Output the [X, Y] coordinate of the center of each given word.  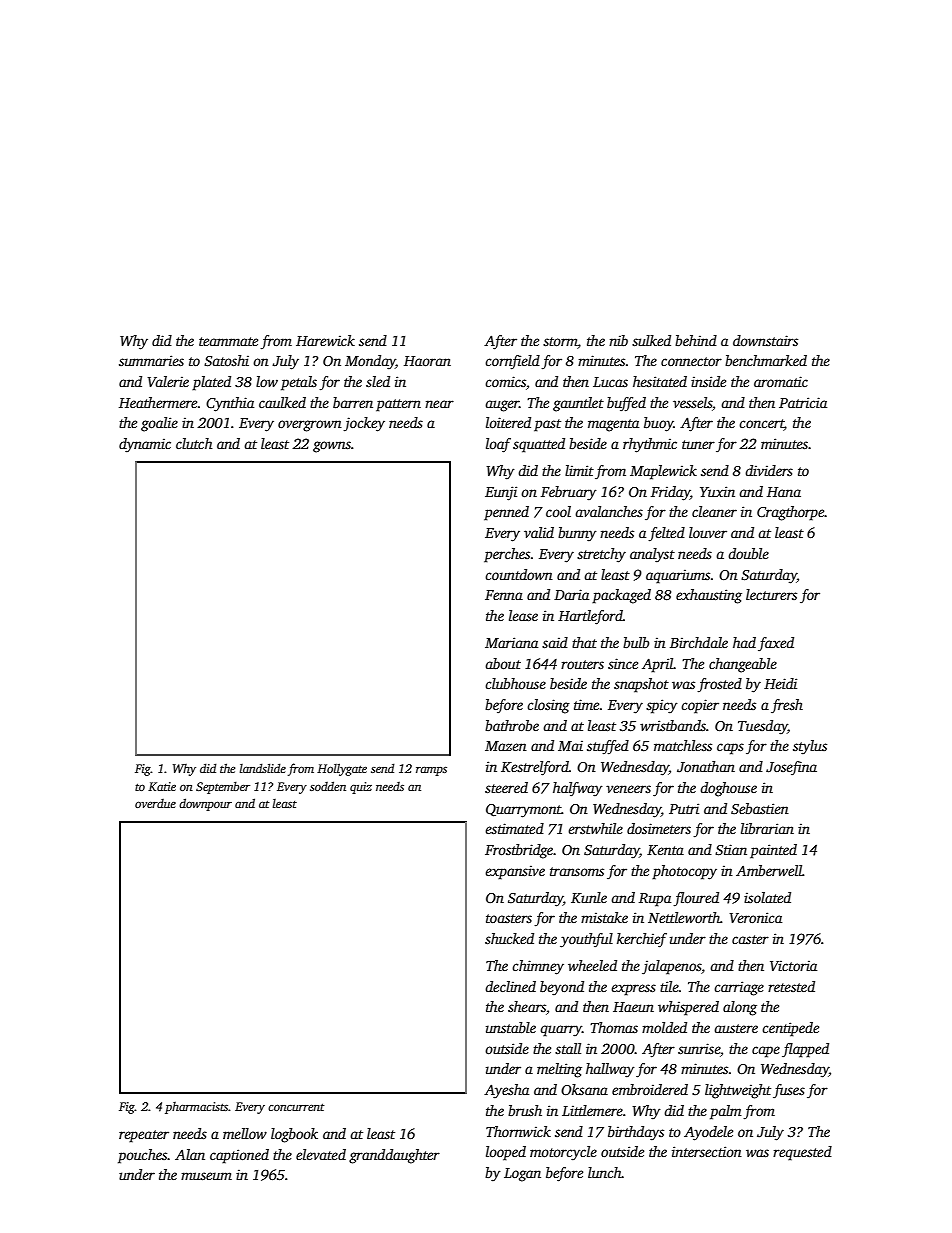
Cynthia [230, 404]
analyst [652, 555]
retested [791, 986]
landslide [263, 768]
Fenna [504, 595]
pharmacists [196, 1108]
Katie [162, 786]
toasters [509, 918]
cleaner [714, 511]
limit [579, 470]
